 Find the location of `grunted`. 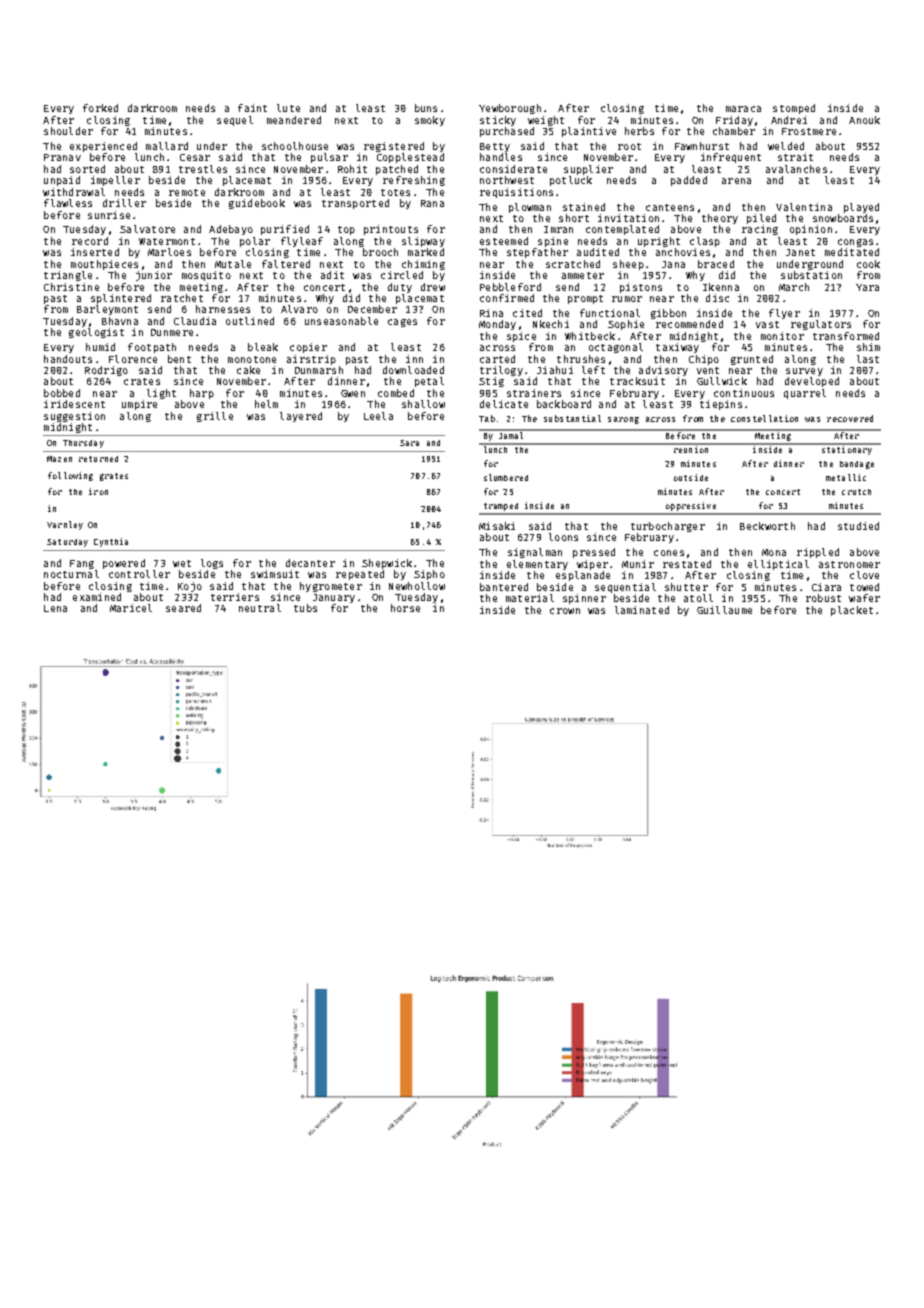

grunted is located at coordinates (752, 360).
